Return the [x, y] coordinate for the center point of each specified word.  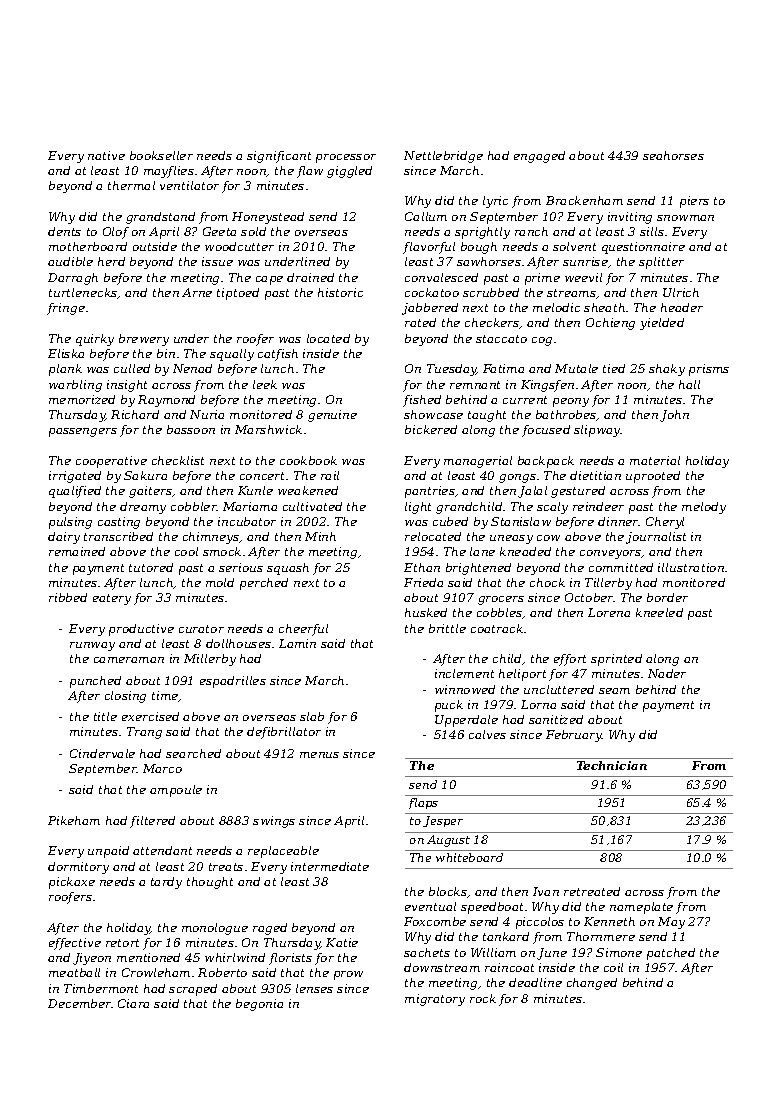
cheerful [303, 630]
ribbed [68, 597]
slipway [597, 431]
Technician [612, 765]
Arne [197, 292]
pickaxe [72, 883]
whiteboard [469, 857]
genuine [332, 416]
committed [621, 567]
